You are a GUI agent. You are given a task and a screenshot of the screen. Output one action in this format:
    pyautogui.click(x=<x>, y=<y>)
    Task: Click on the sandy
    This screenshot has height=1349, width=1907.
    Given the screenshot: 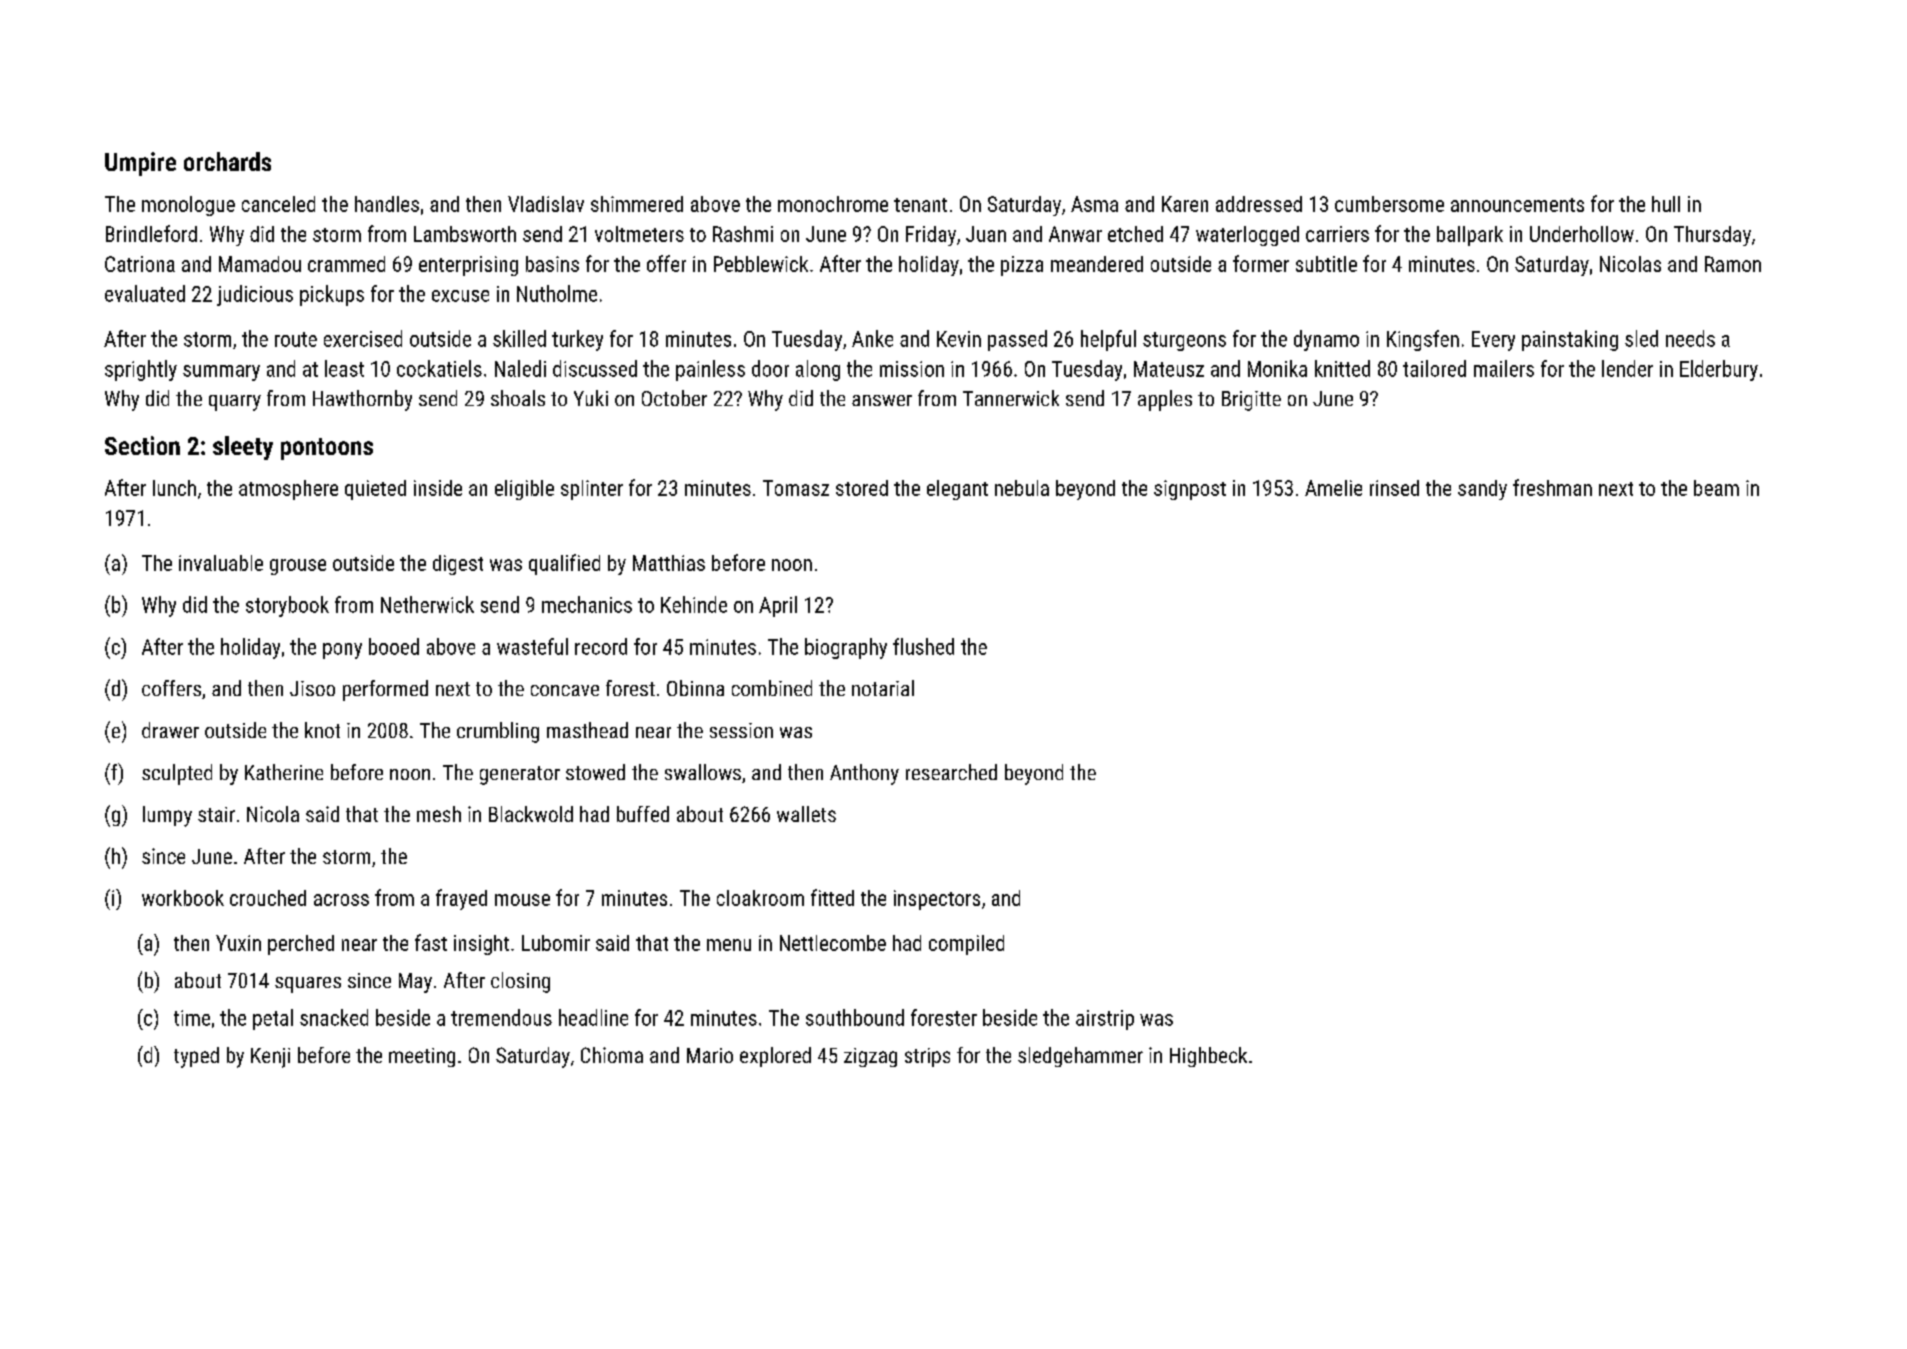 What is the action you would take?
    pyautogui.click(x=1482, y=490)
